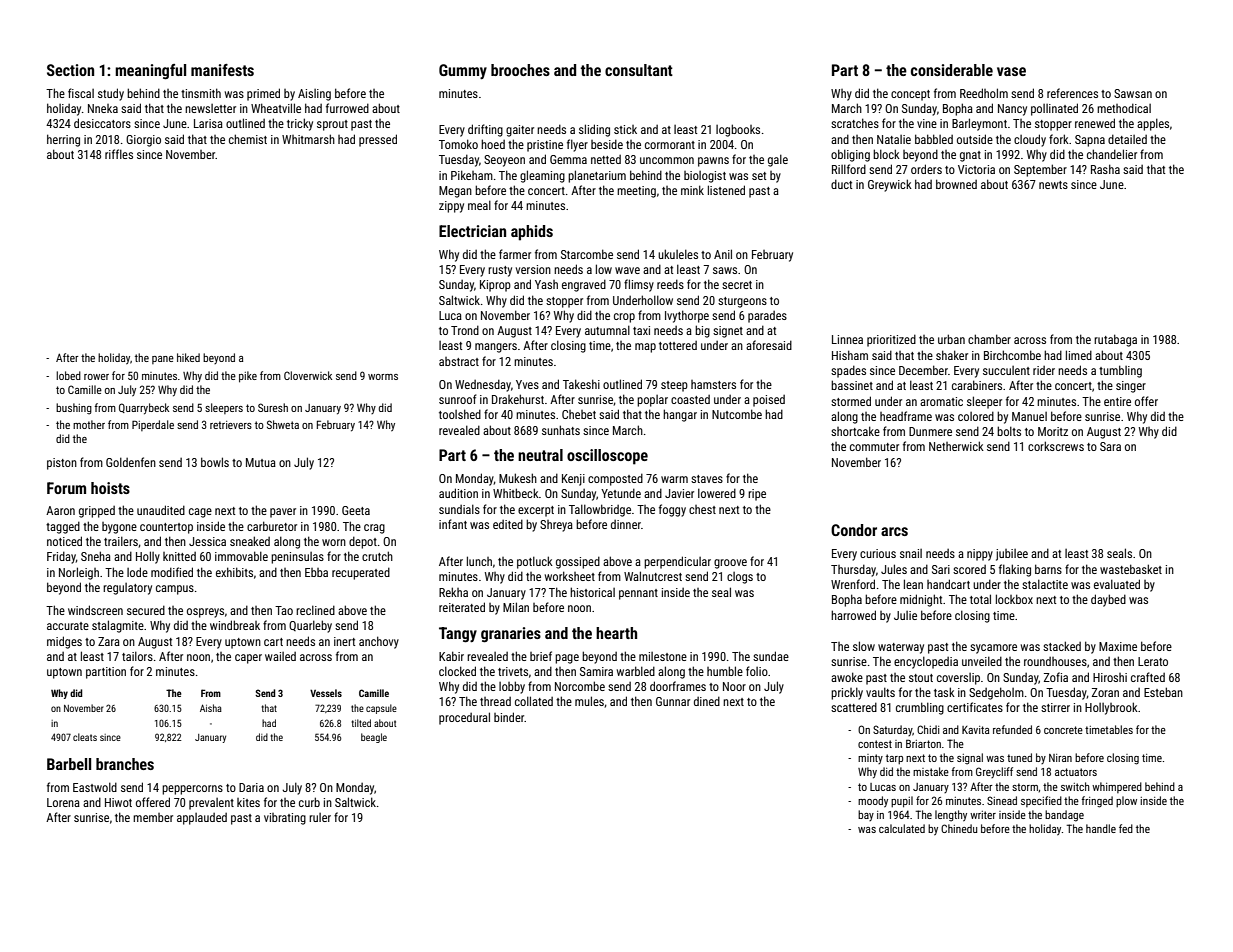 This document has height=952, width=1233. I want to click on brooches, so click(520, 70).
